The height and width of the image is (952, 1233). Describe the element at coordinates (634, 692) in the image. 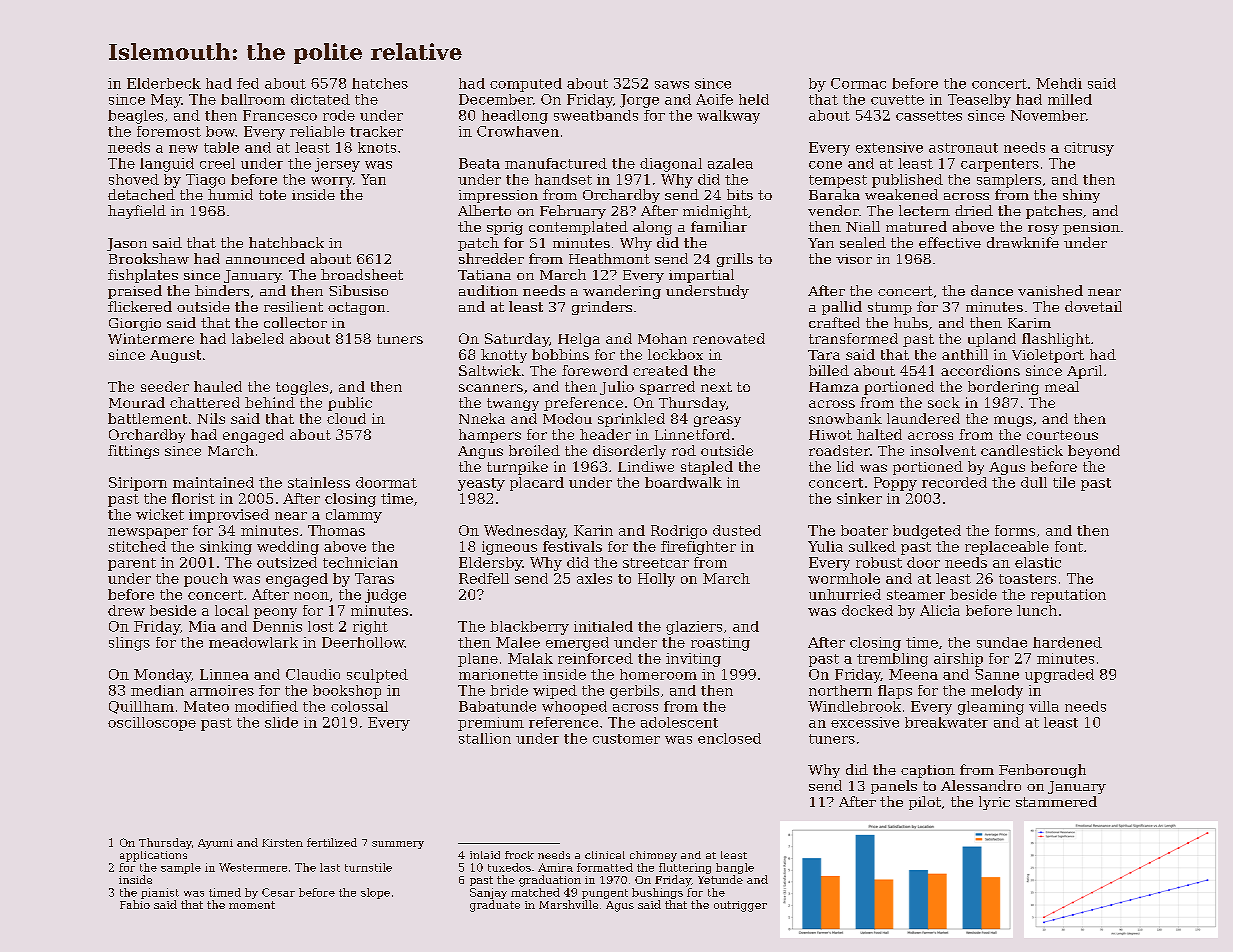

I see `gerbils` at that location.
